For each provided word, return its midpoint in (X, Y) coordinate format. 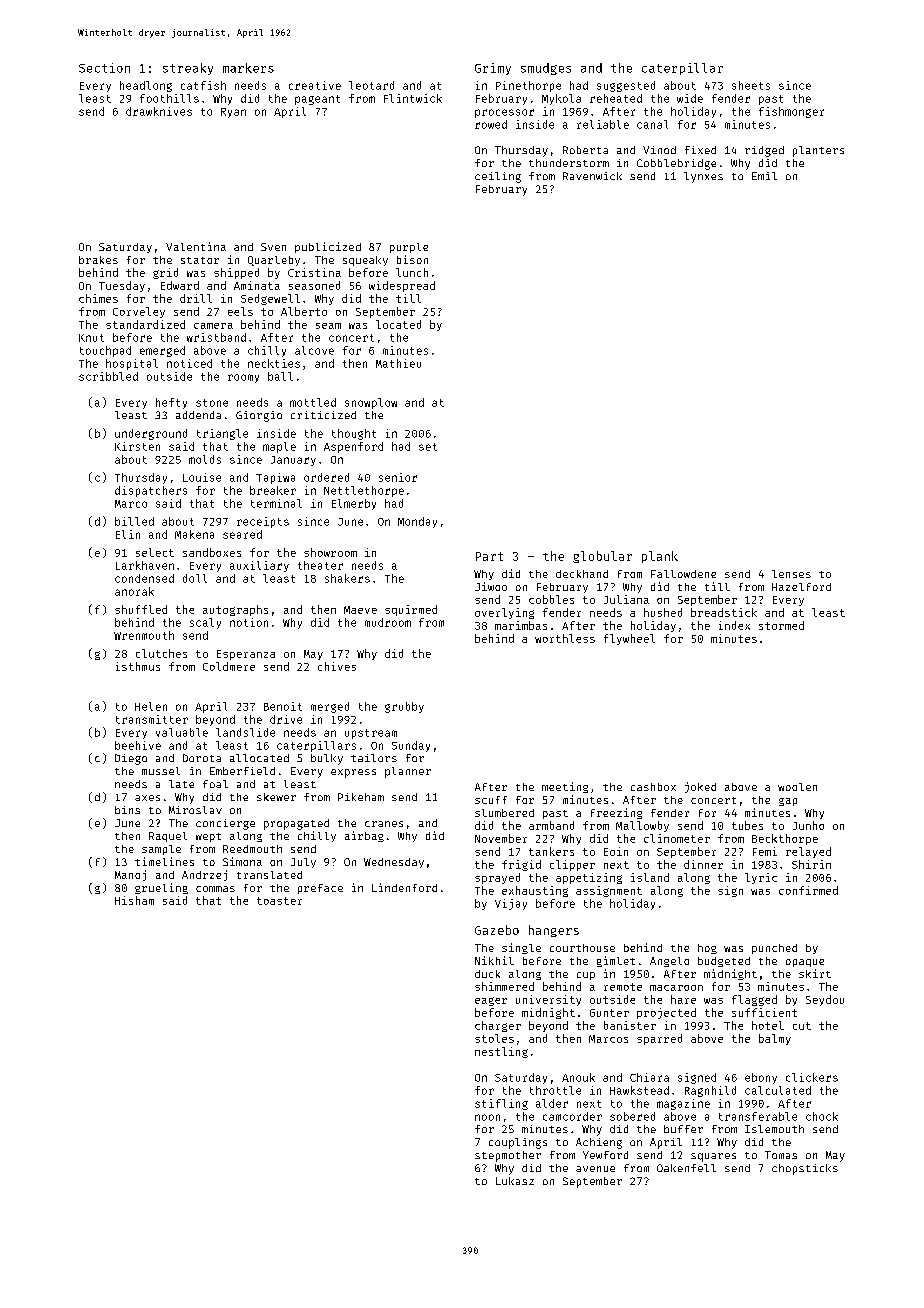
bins (127, 810)
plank (660, 557)
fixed (700, 150)
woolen (797, 787)
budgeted (724, 962)
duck (487, 974)
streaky (188, 69)
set (428, 447)
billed (134, 521)
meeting (565, 787)
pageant (317, 100)
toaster (279, 901)
